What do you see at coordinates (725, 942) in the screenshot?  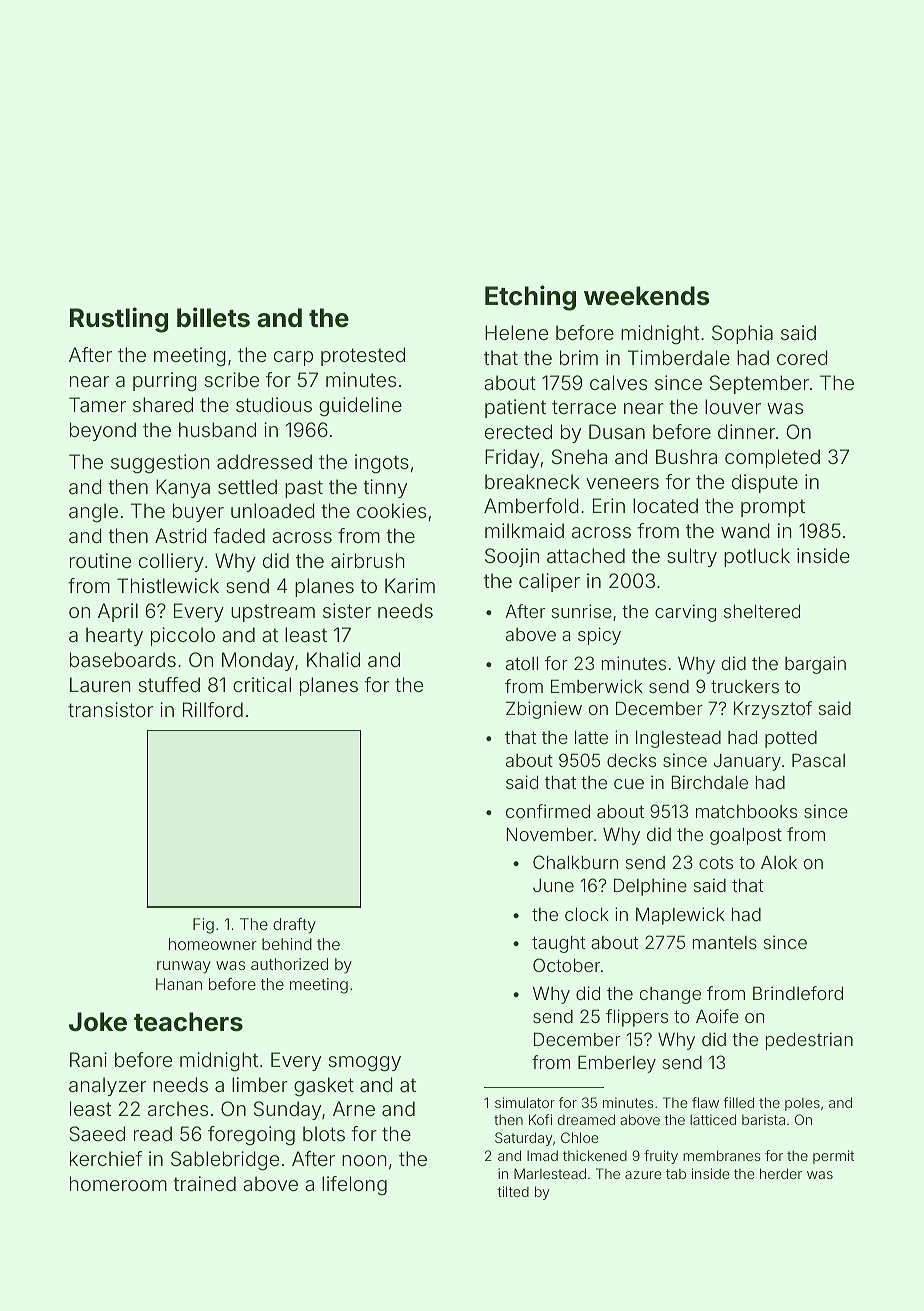 I see `mantels` at bounding box center [725, 942].
